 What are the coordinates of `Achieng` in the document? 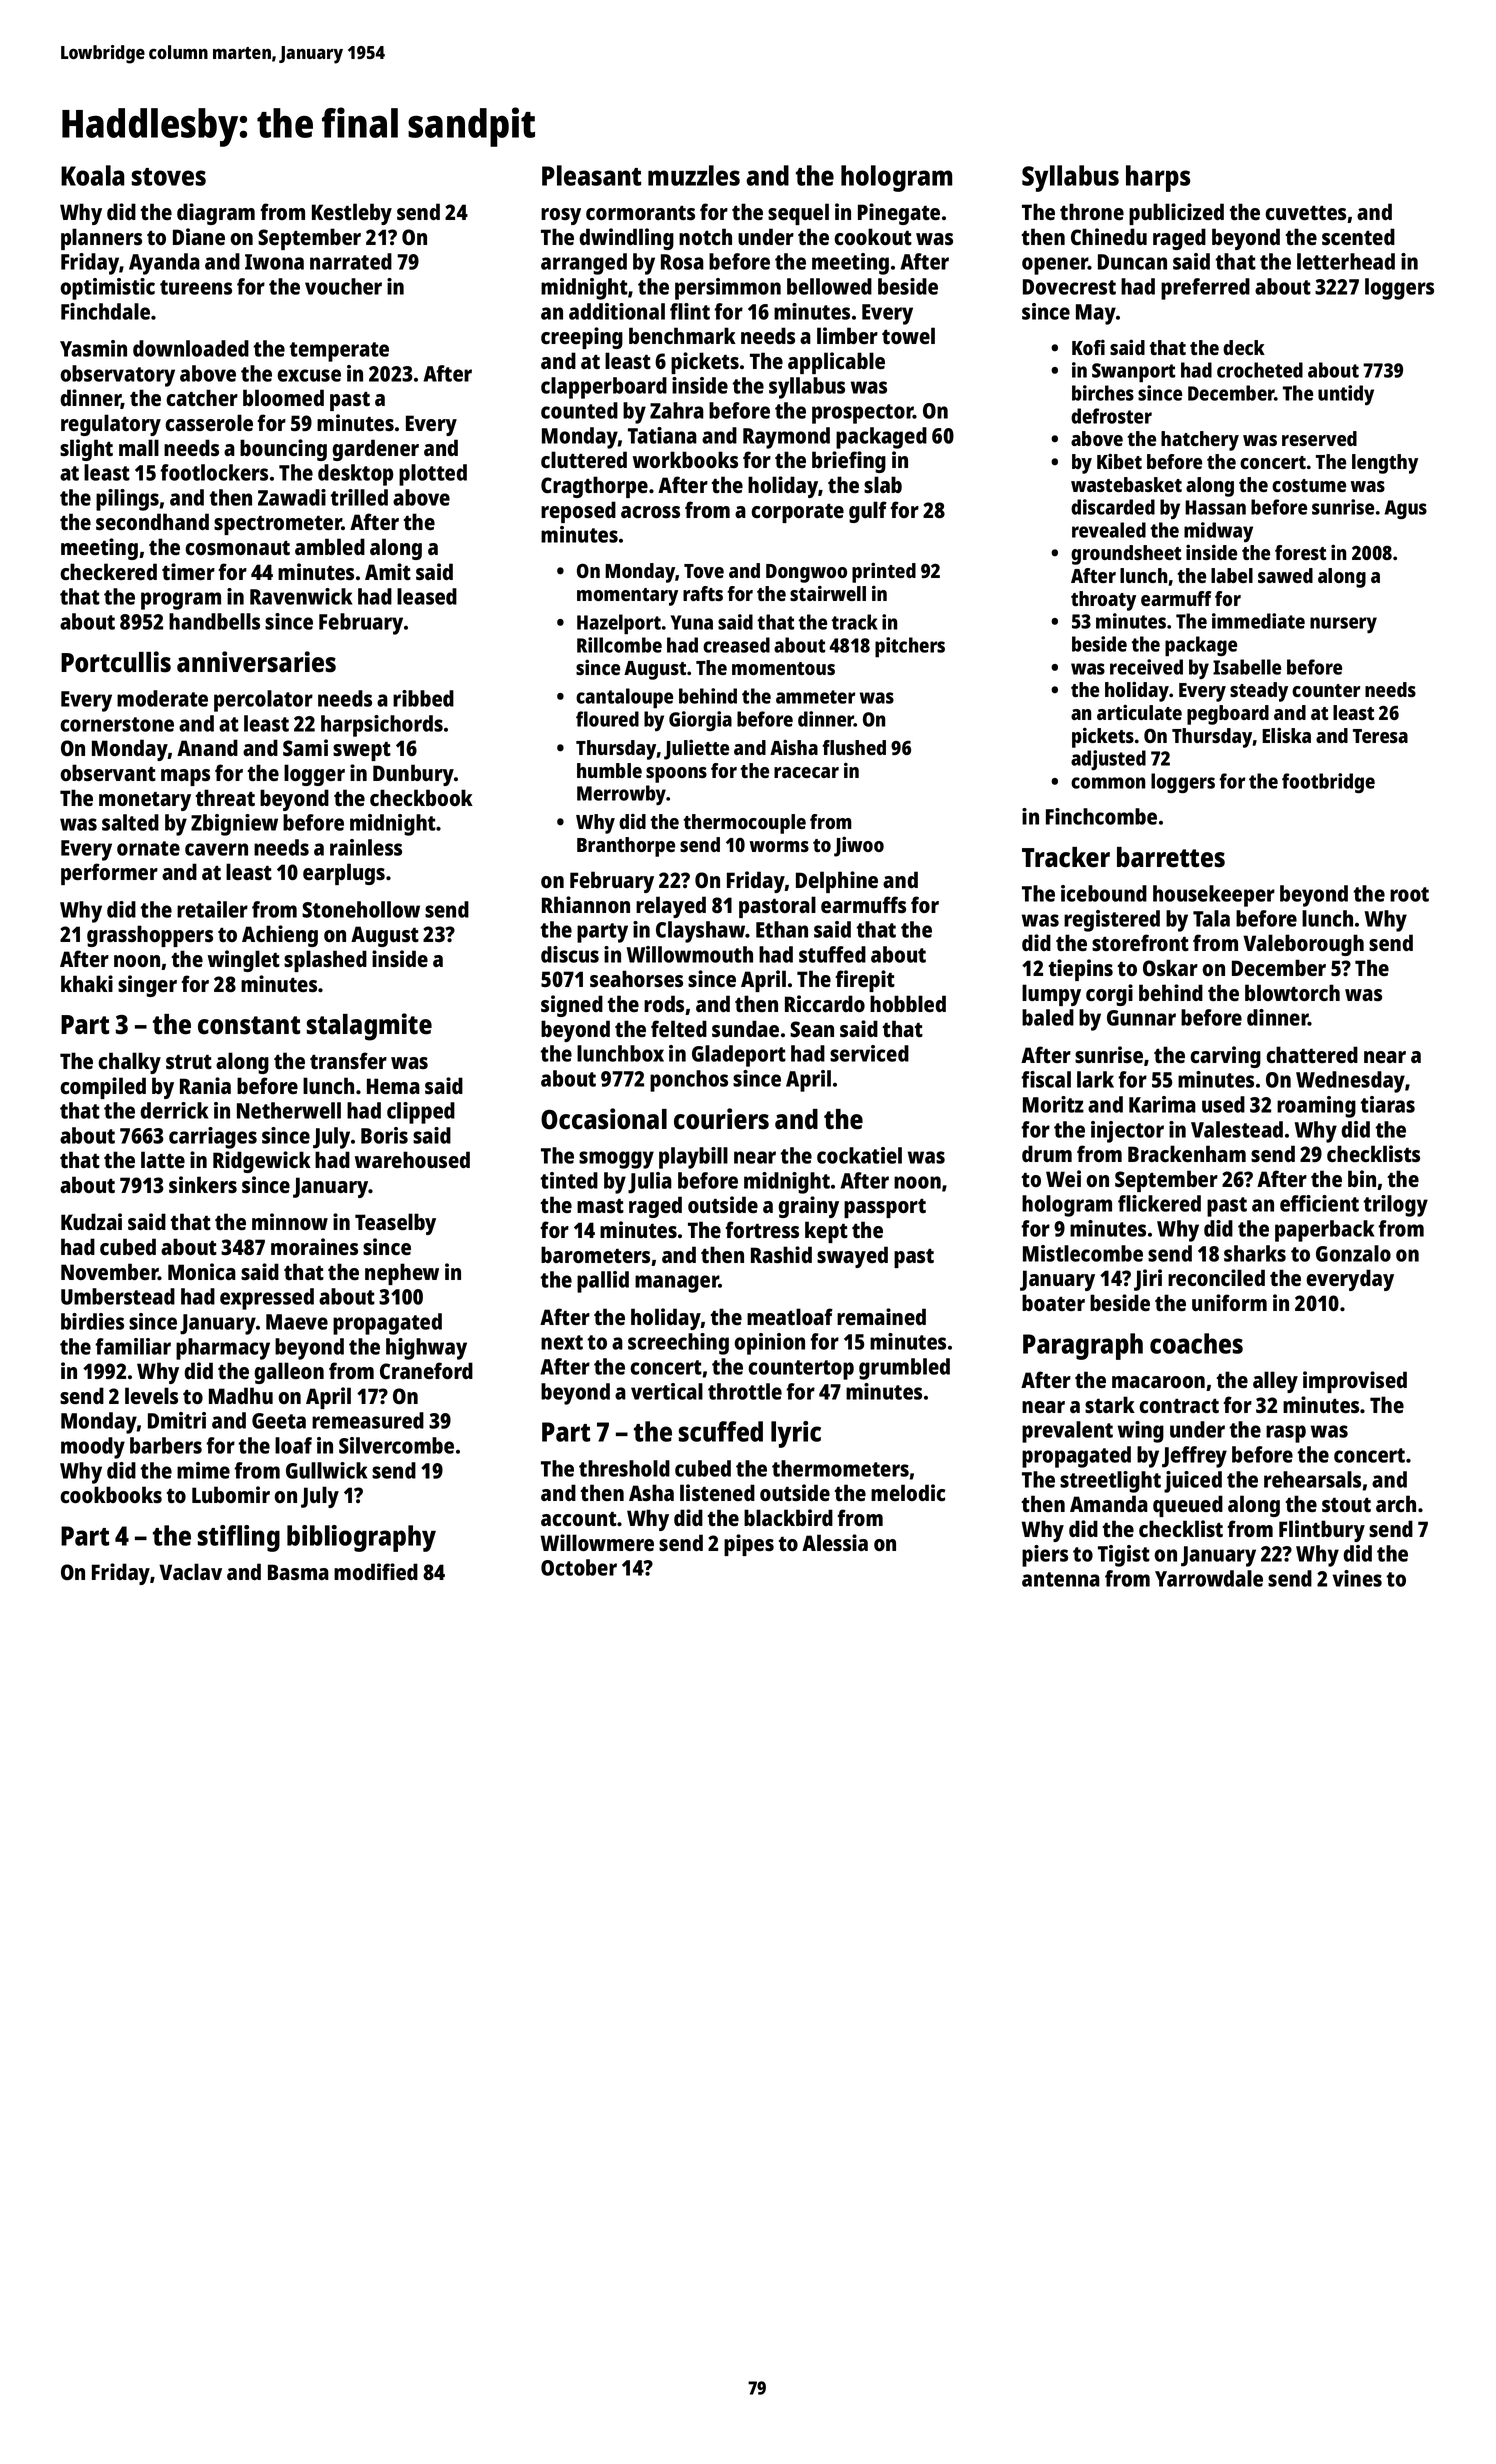 It's located at (280, 936).
